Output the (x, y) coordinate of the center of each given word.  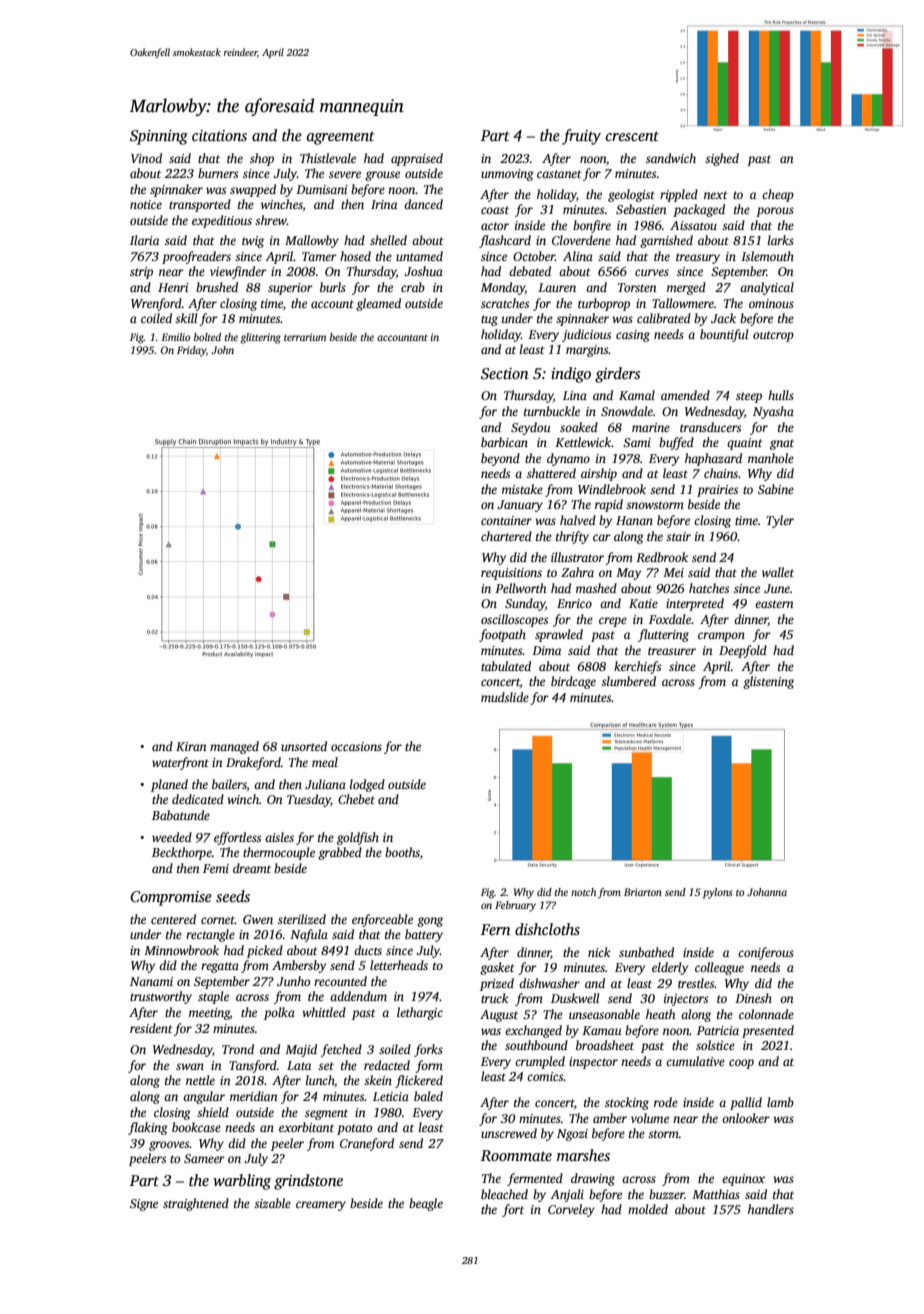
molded (648, 1209)
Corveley (571, 1210)
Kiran (191, 746)
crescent (632, 136)
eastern (774, 604)
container (506, 520)
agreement (341, 138)
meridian (254, 1096)
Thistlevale (328, 158)
